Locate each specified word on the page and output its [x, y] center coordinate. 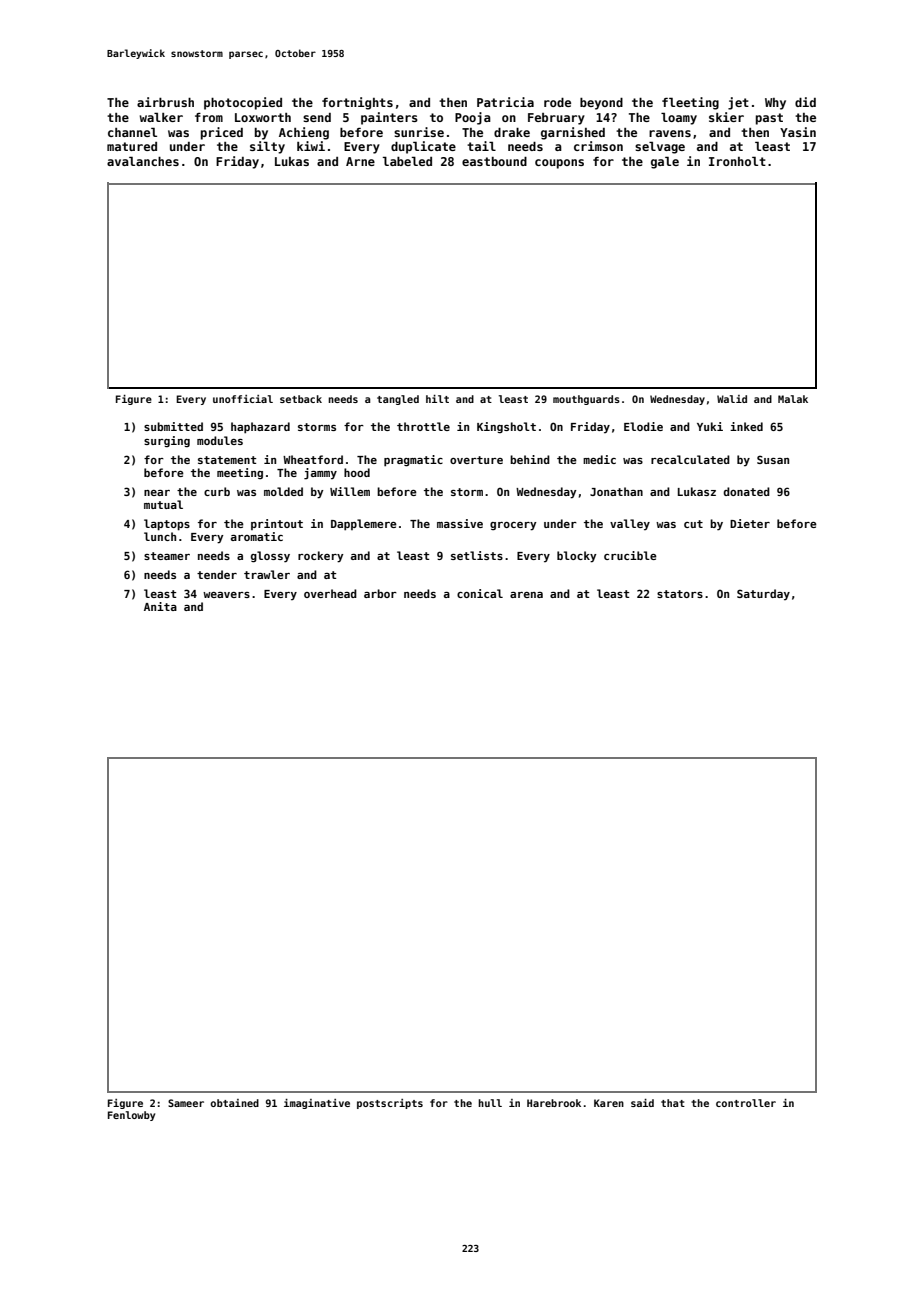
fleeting [690, 103]
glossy [270, 557]
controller [746, 1103]
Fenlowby [131, 1116]
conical [480, 593]
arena [526, 595]
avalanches [143, 161]
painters [389, 118]
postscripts [390, 1104]
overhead [330, 593]
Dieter [750, 523]
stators [680, 594]
